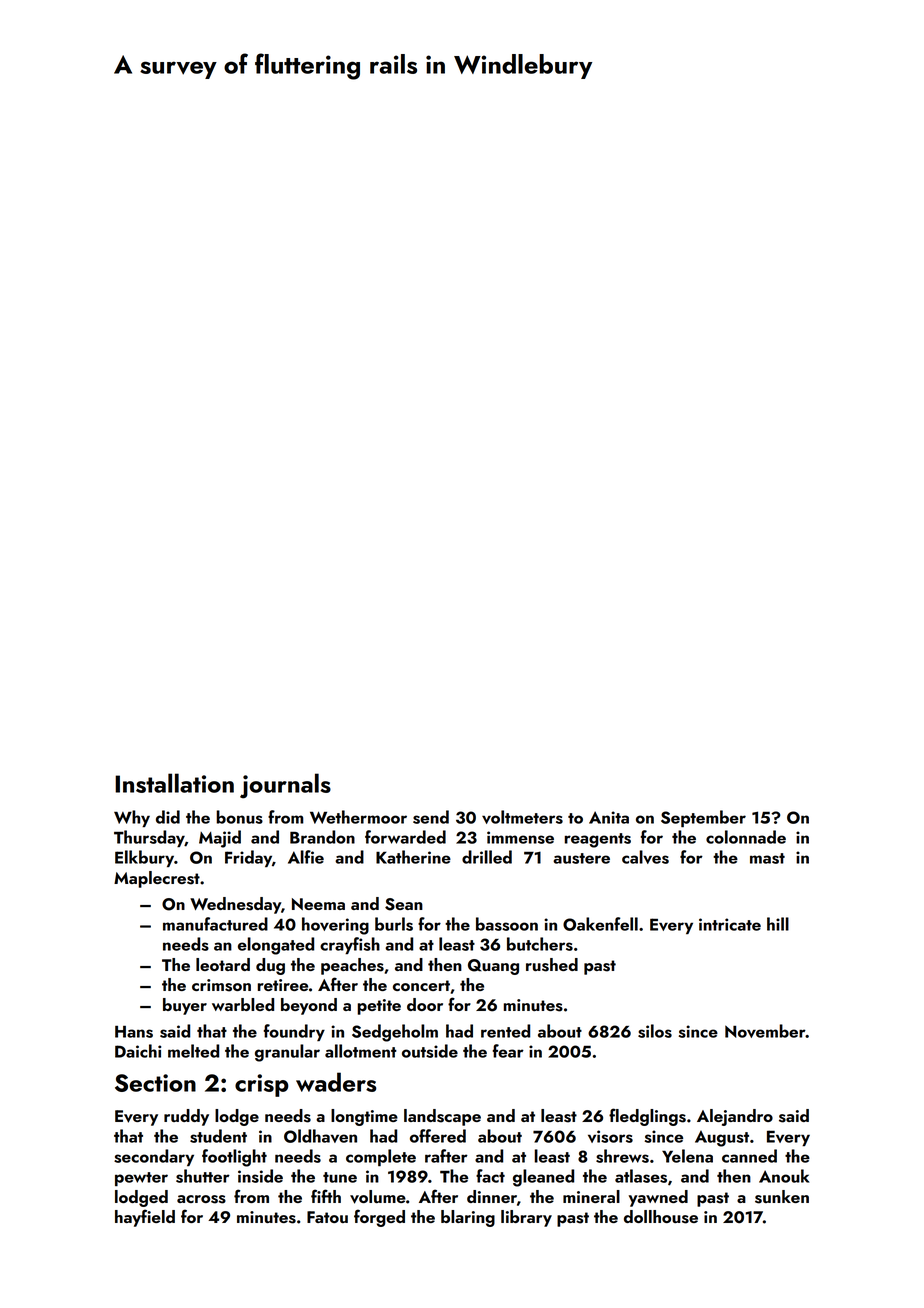  Describe the element at coordinates (285, 786) in the document. I see `journals` at that location.
